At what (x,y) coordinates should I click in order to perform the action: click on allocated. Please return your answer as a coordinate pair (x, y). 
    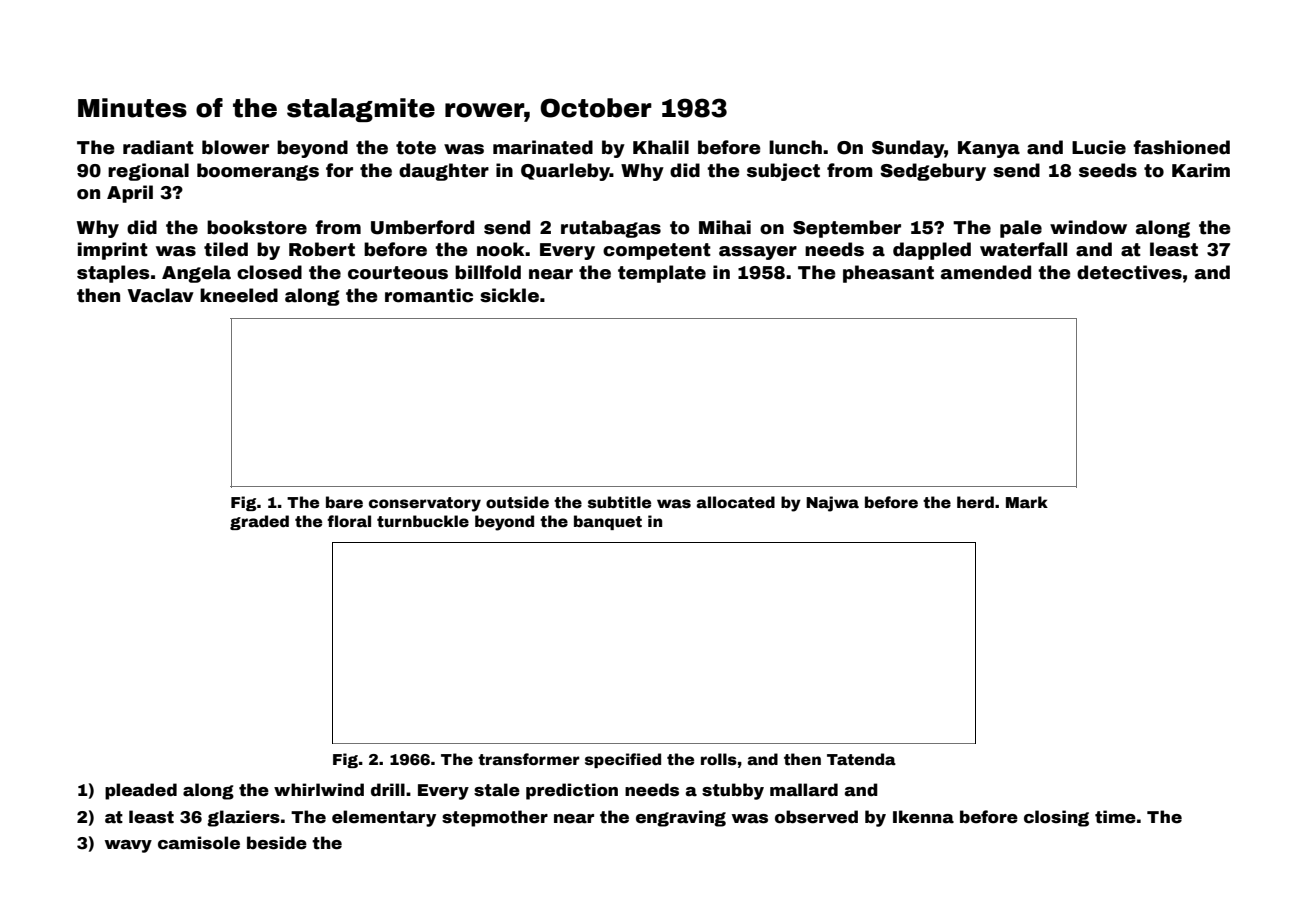
    Looking at the image, I should click on (735, 502).
